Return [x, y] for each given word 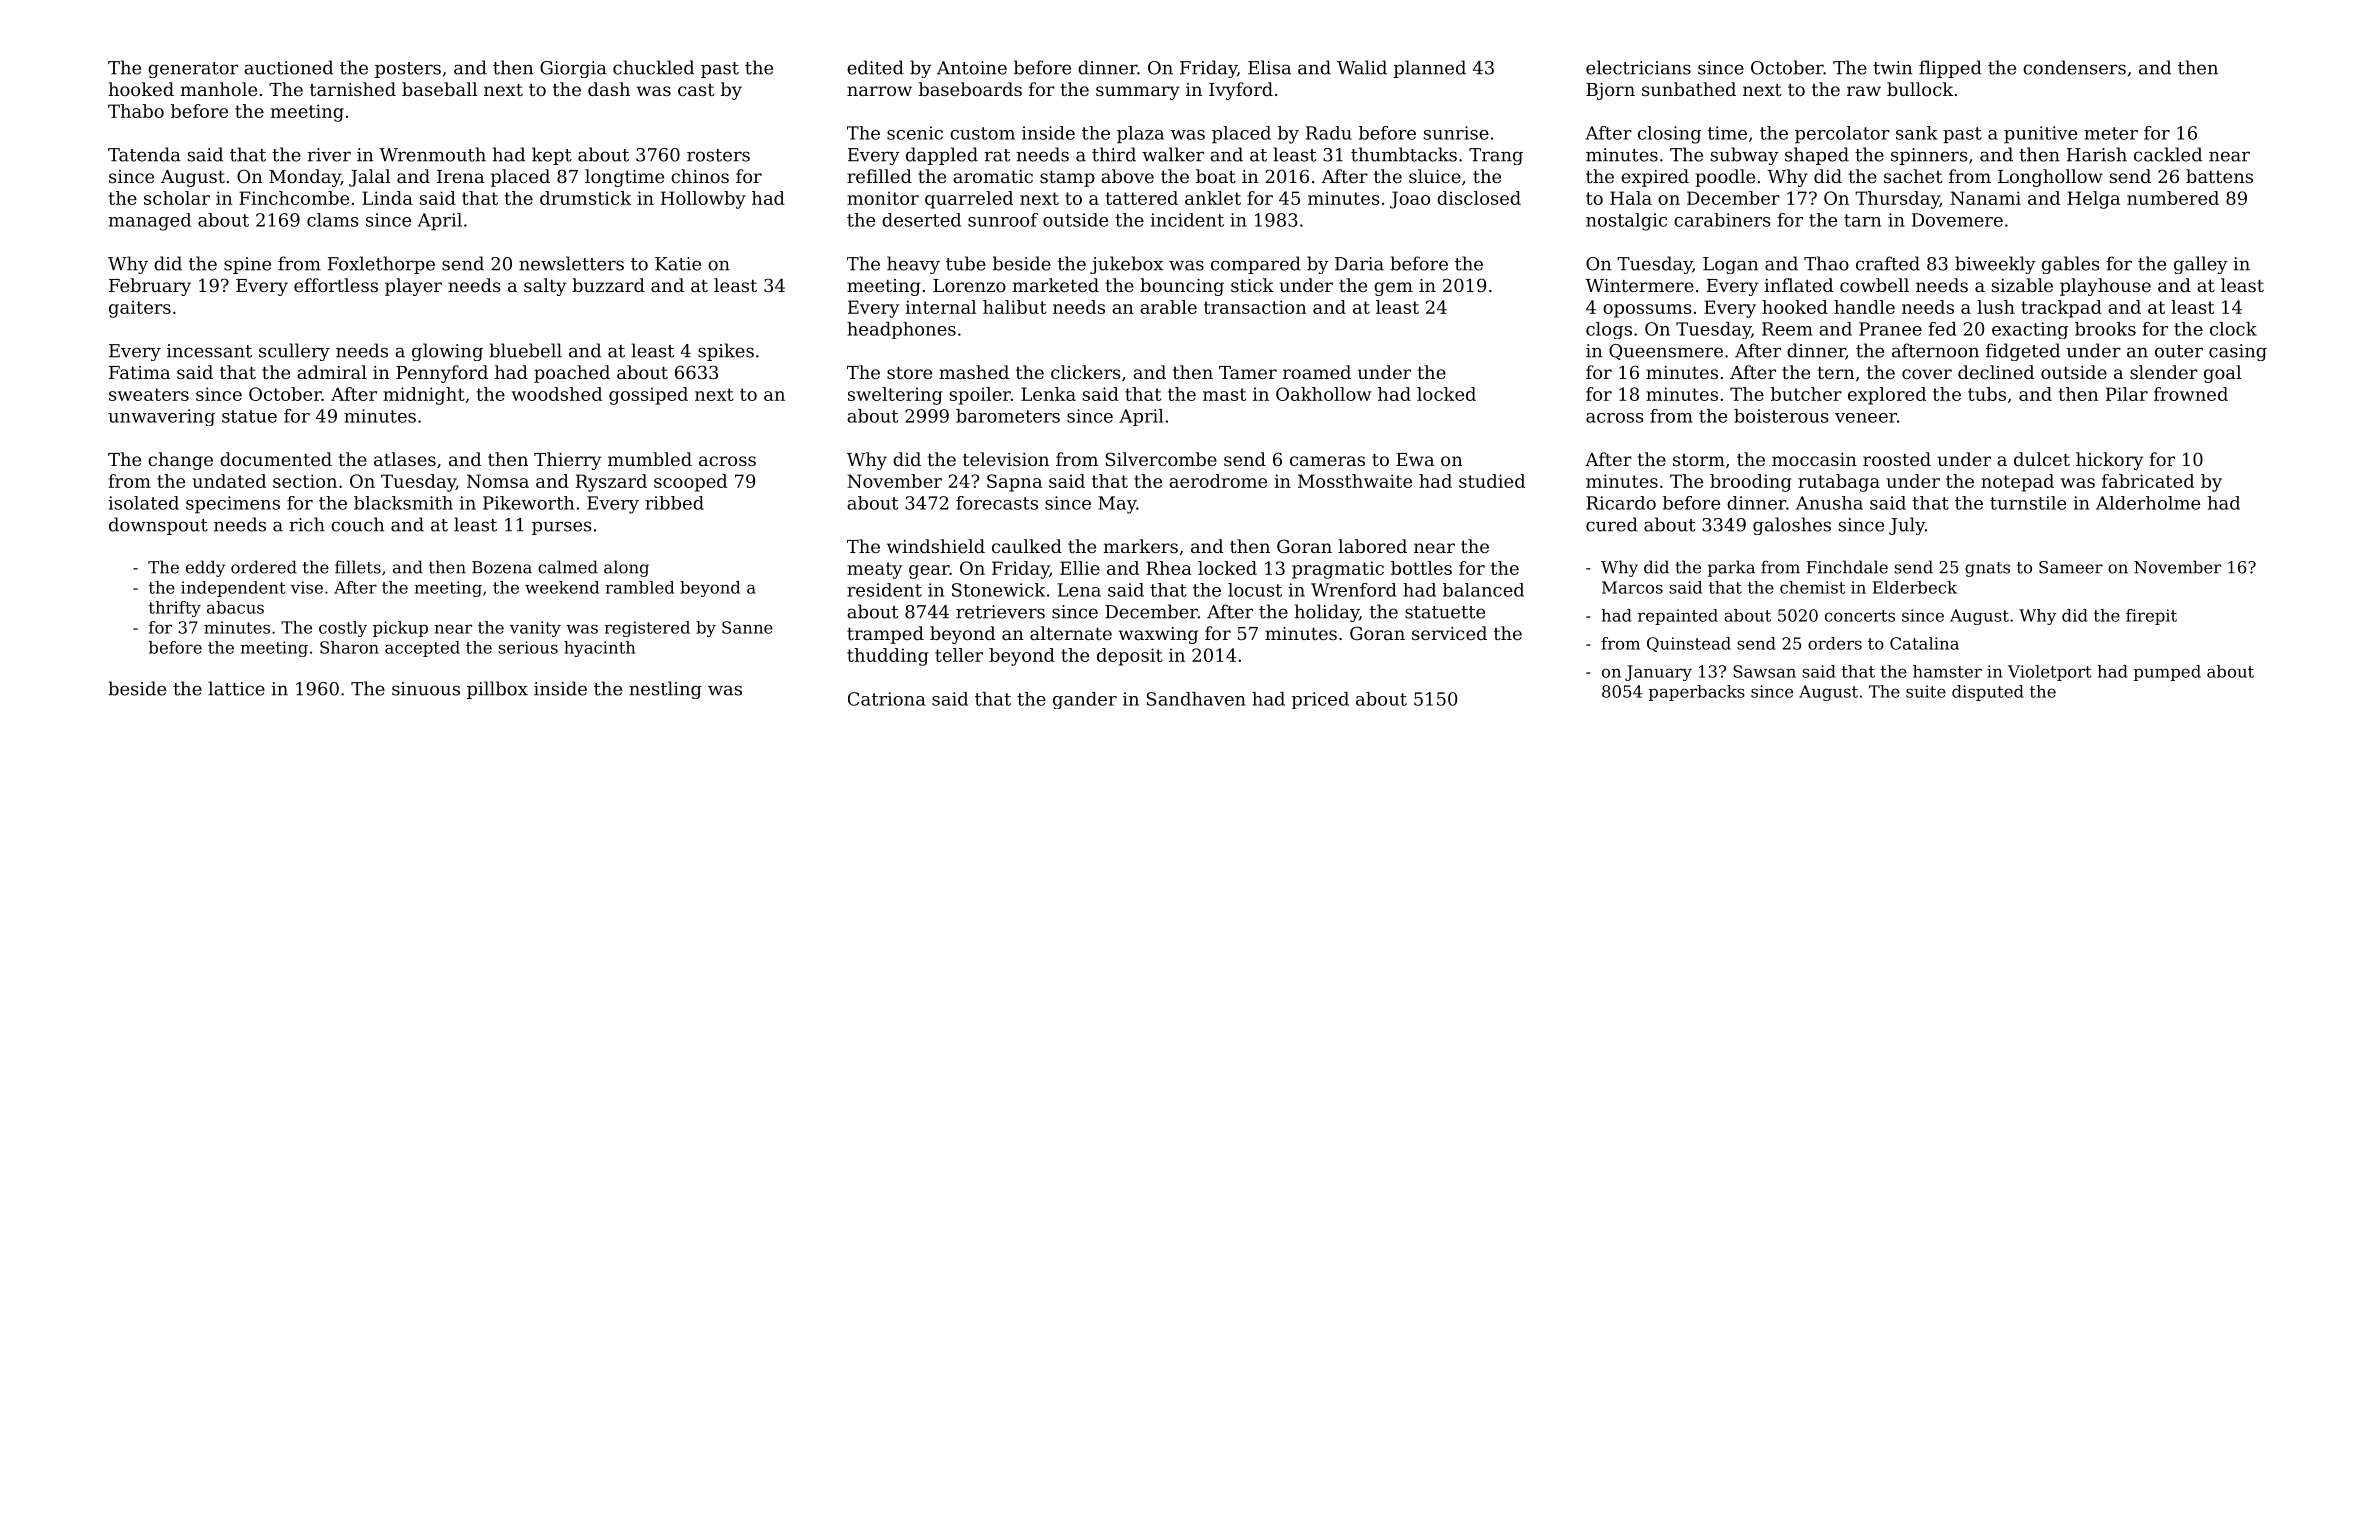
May [1117, 505]
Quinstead [1689, 644]
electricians [1638, 67]
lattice [236, 688]
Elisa [1269, 67]
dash [609, 89]
